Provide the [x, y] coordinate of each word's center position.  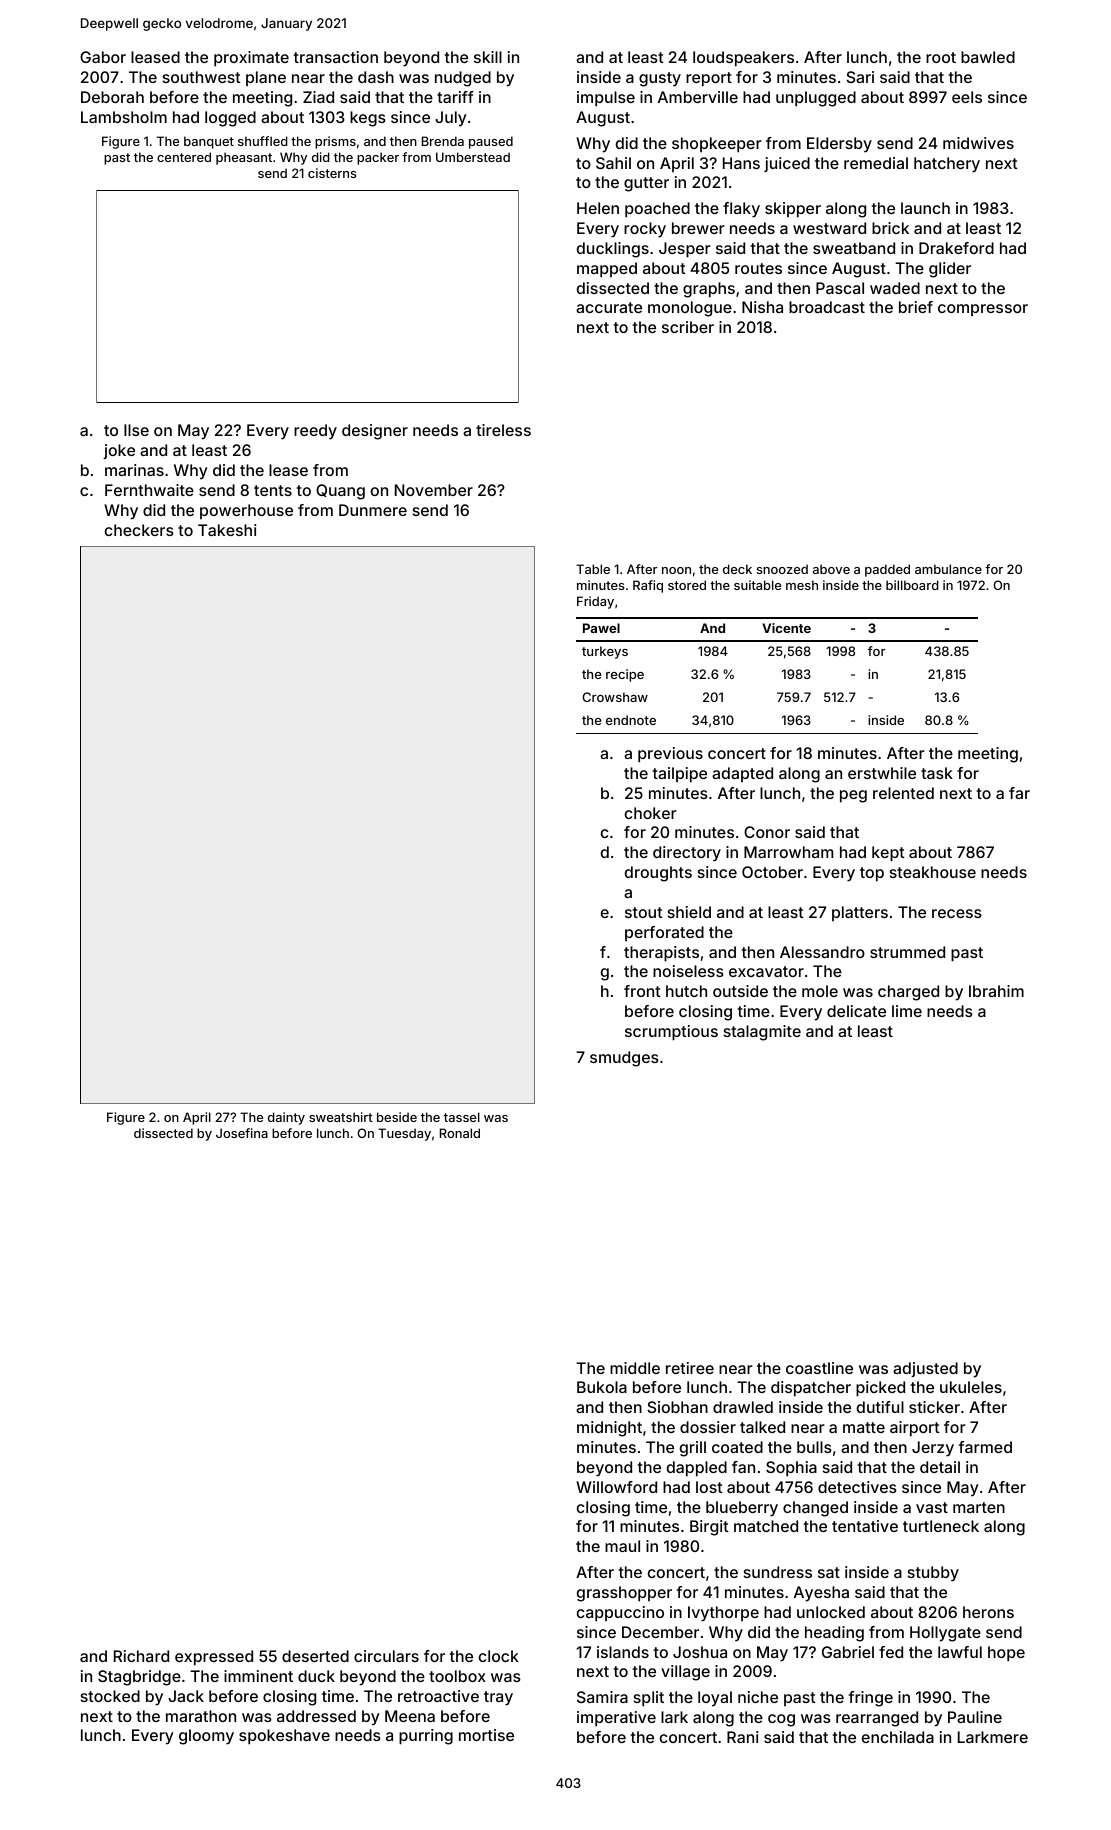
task [937, 773]
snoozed [782, 569]
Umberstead [473, 157]
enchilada [898, 1737]
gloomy [206, 1737]
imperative [616, 1719]
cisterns [332, 173]
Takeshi [227, 530]
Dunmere [373, 510]
